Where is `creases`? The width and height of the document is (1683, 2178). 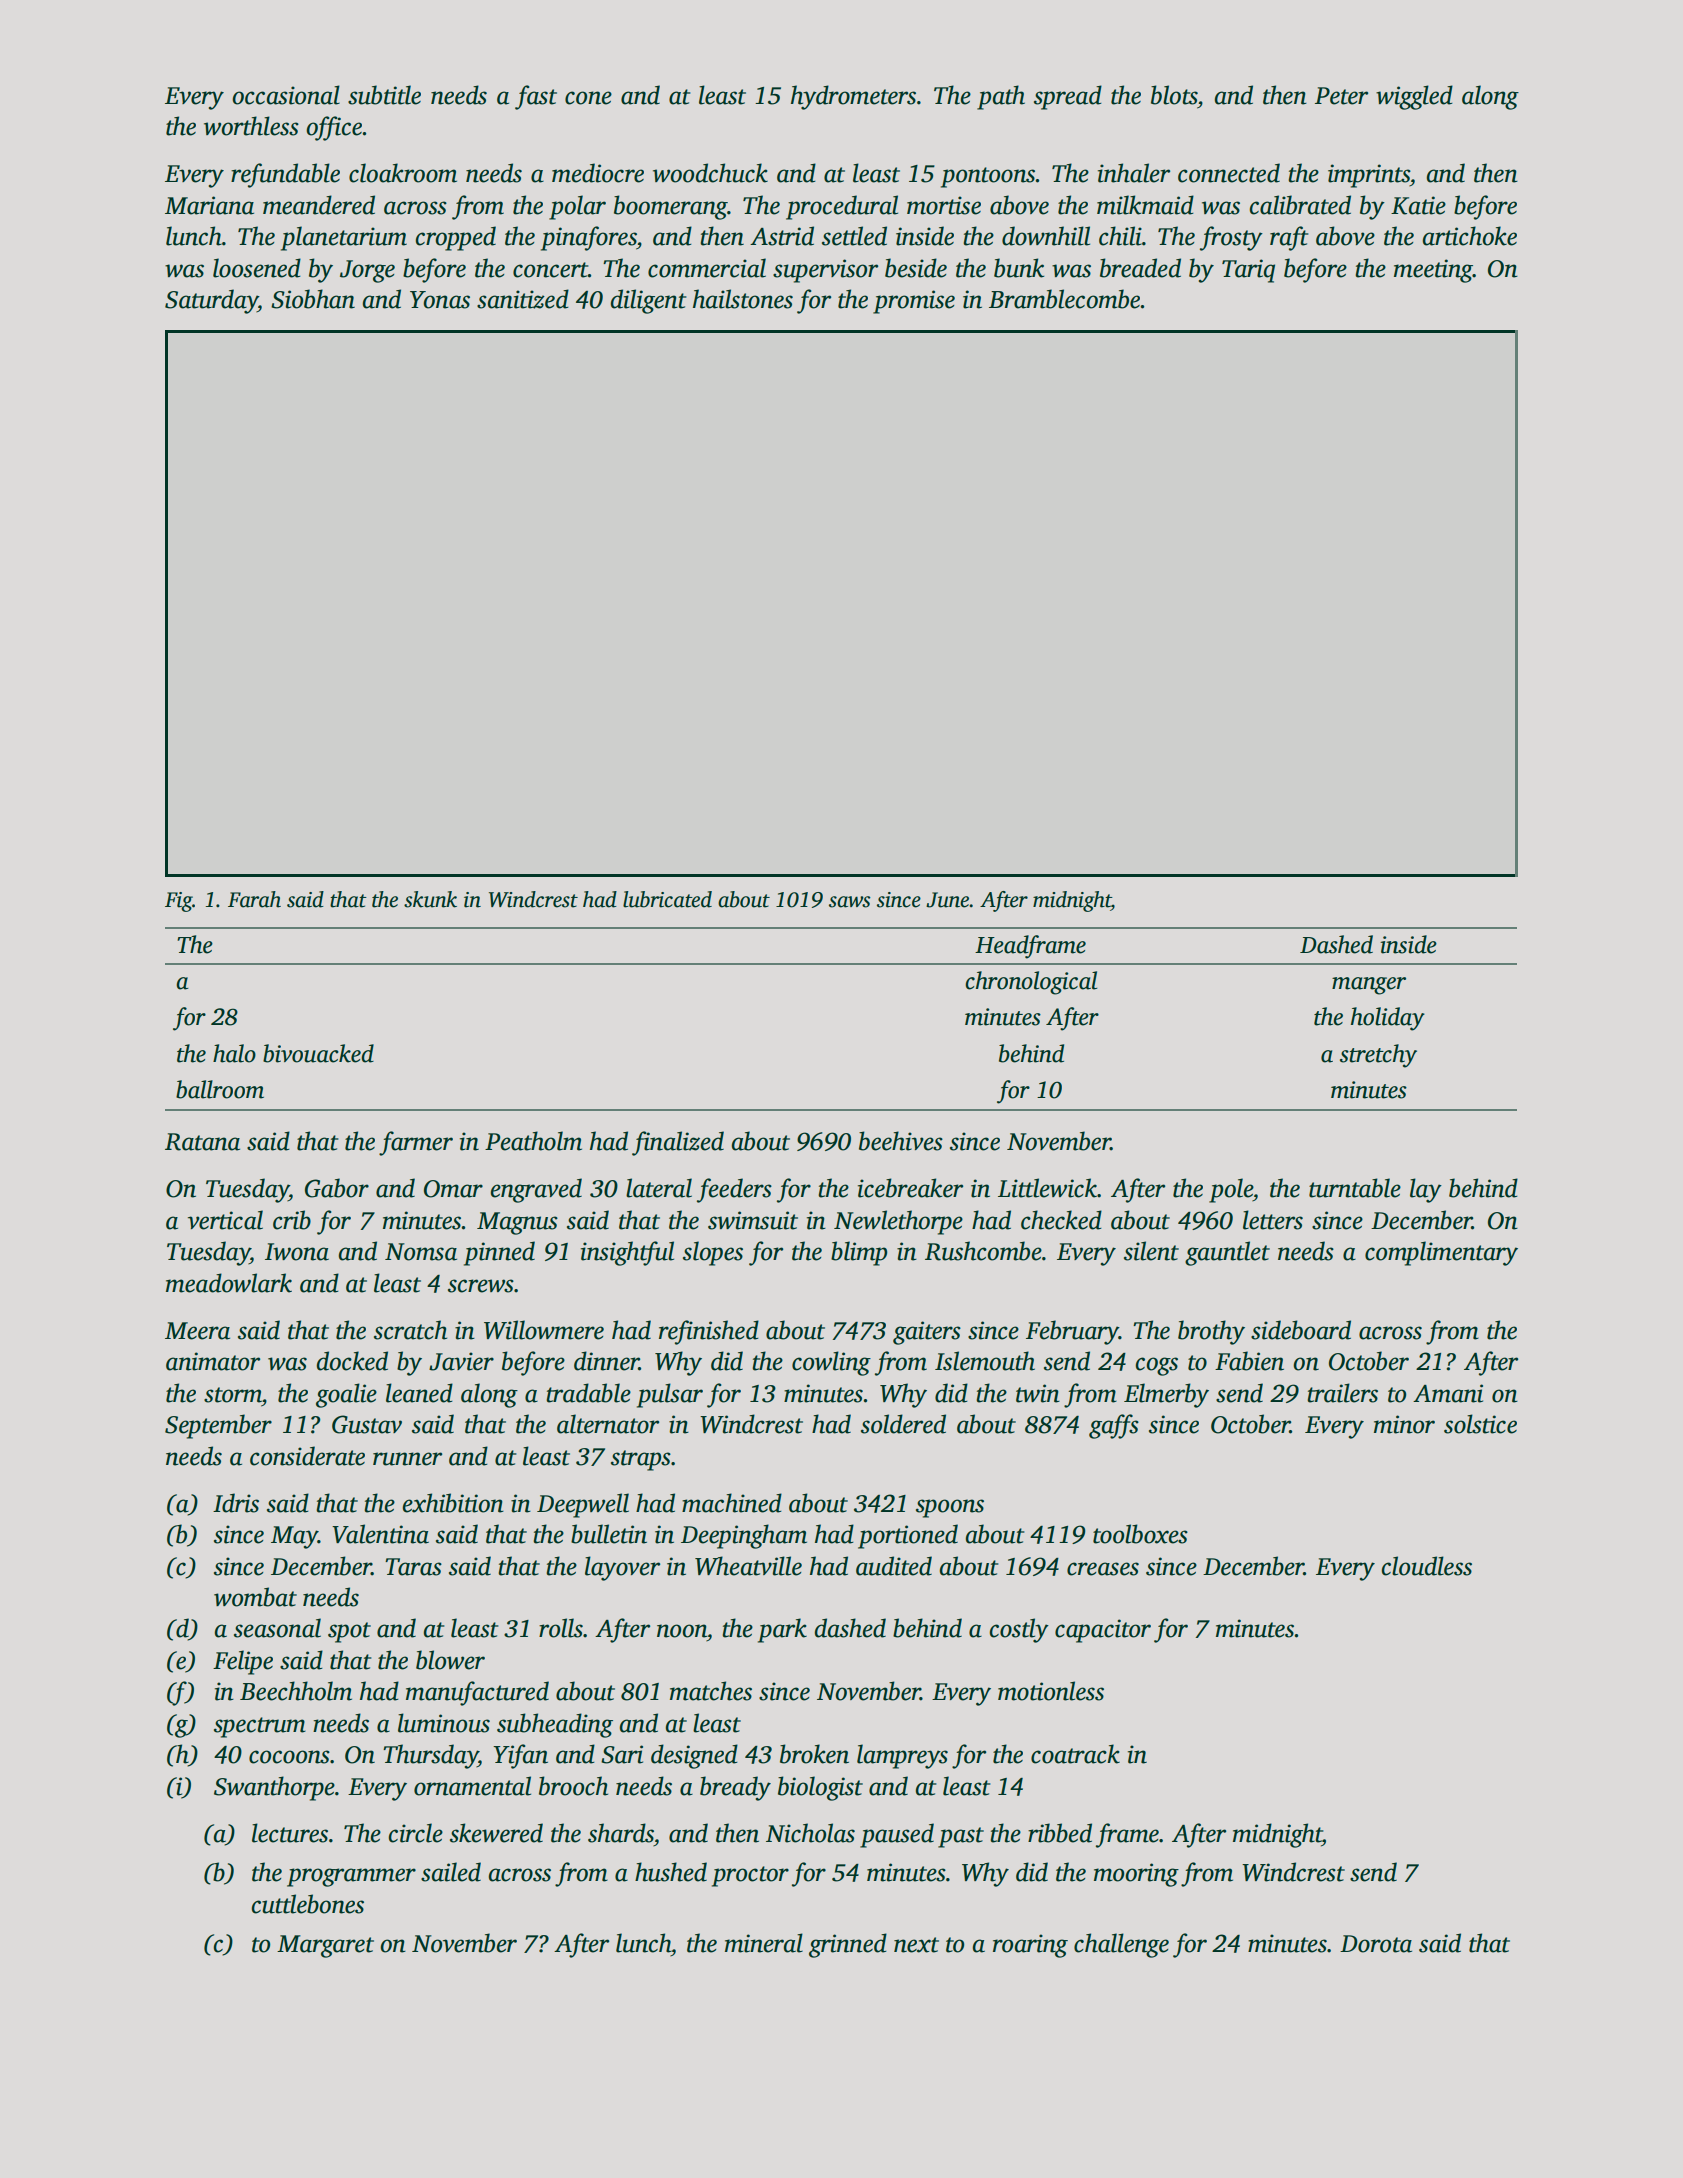
creases is located at coordinates (1103, 1569).
